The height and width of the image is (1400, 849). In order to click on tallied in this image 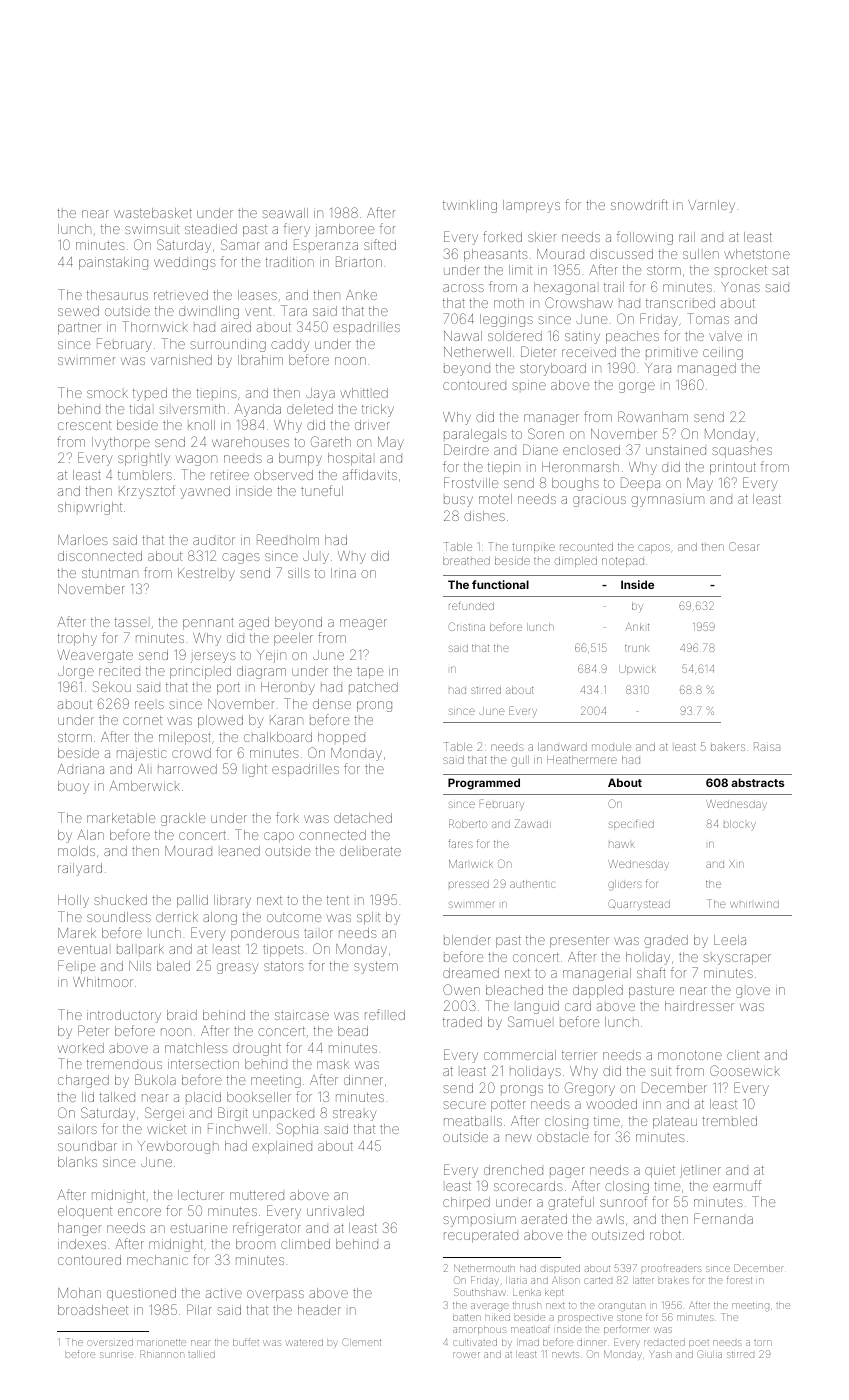, I will do `click(201, 1354)`.
